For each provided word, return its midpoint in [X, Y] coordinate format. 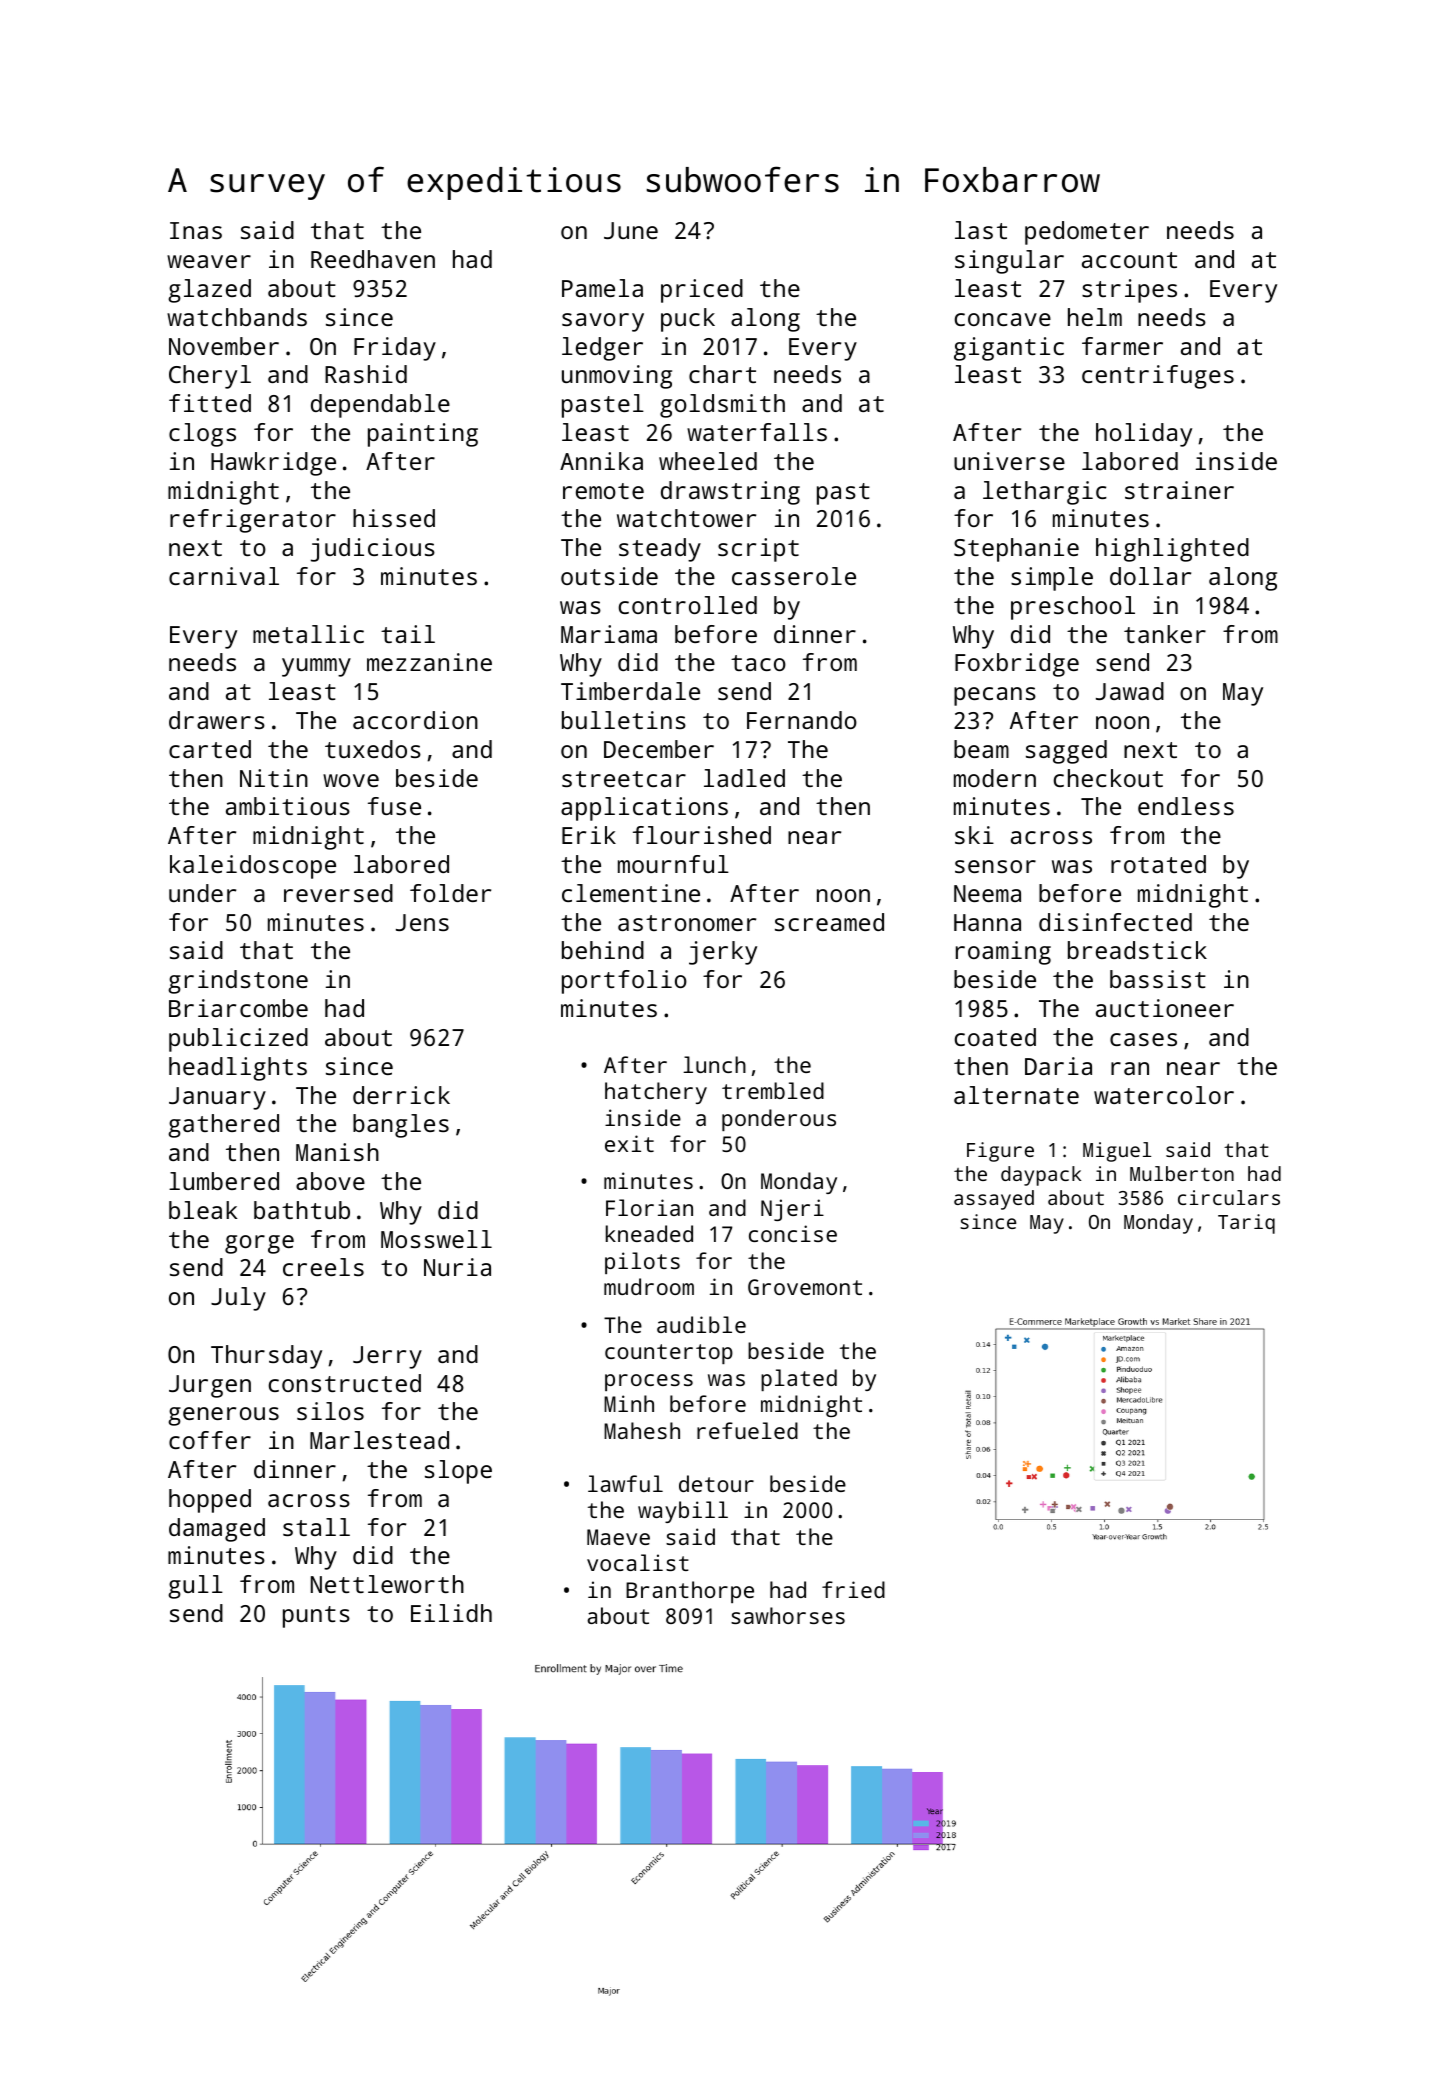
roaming [1003, 953]
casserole [794, 576]
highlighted [1172, 550]
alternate [1016, 1095]
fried [853, 1589]
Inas [196, 230]
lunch [714, 1064]
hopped [210, 1501]
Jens [422, 922]
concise [793, 1233]
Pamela [602, 288]
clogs [202, 435]
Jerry [387, 1357]
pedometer [1087, 233]
